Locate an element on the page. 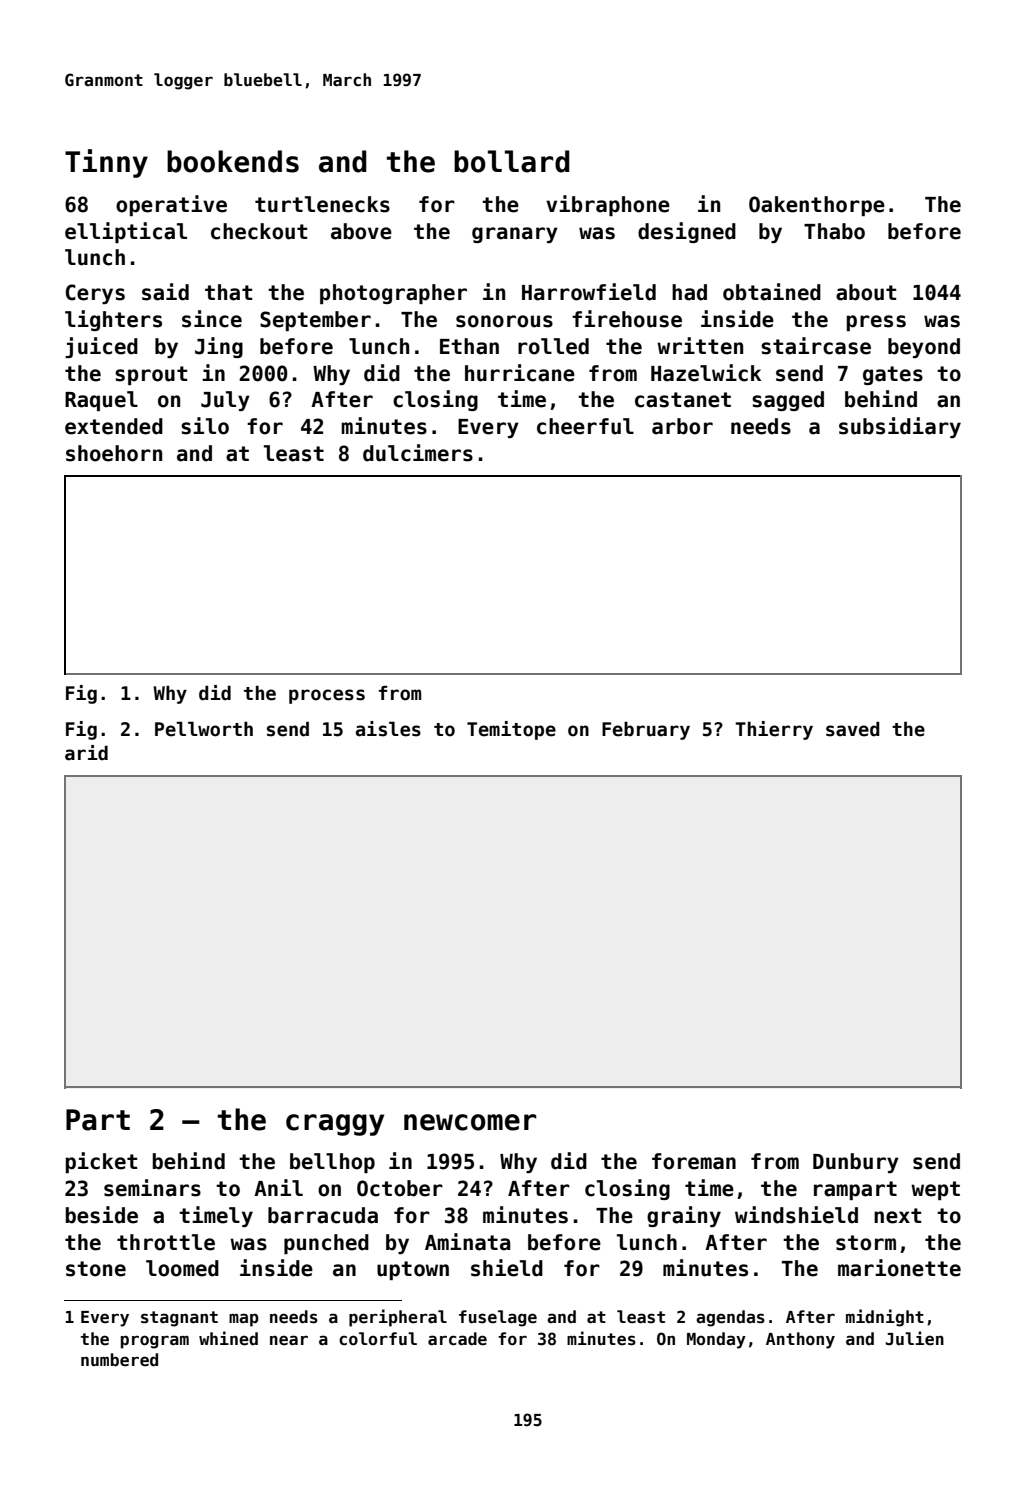  Oakenthorpe is located at coordinates (817, 206).
